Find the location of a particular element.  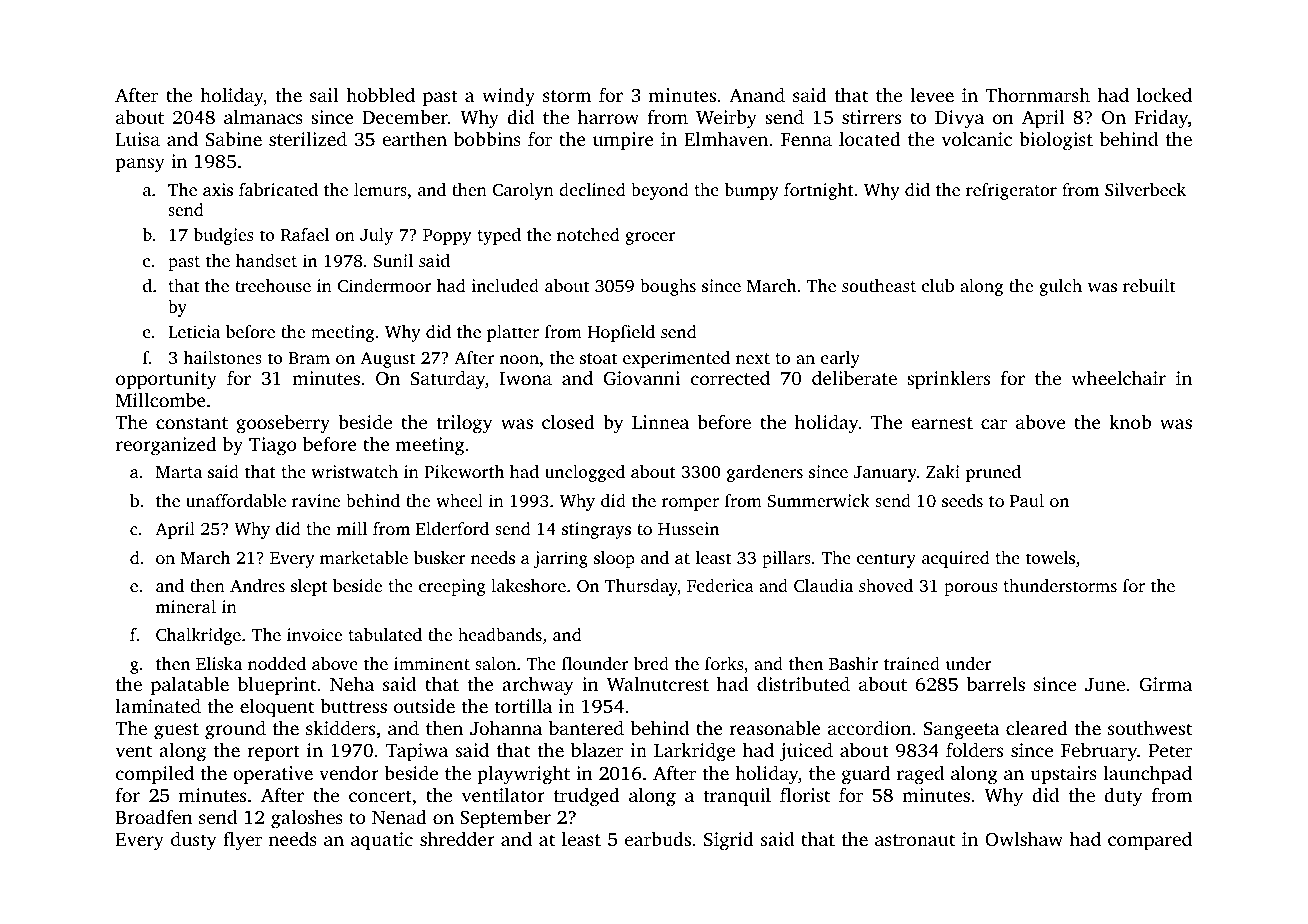

Linnea is located at coordinates (660, 422).
